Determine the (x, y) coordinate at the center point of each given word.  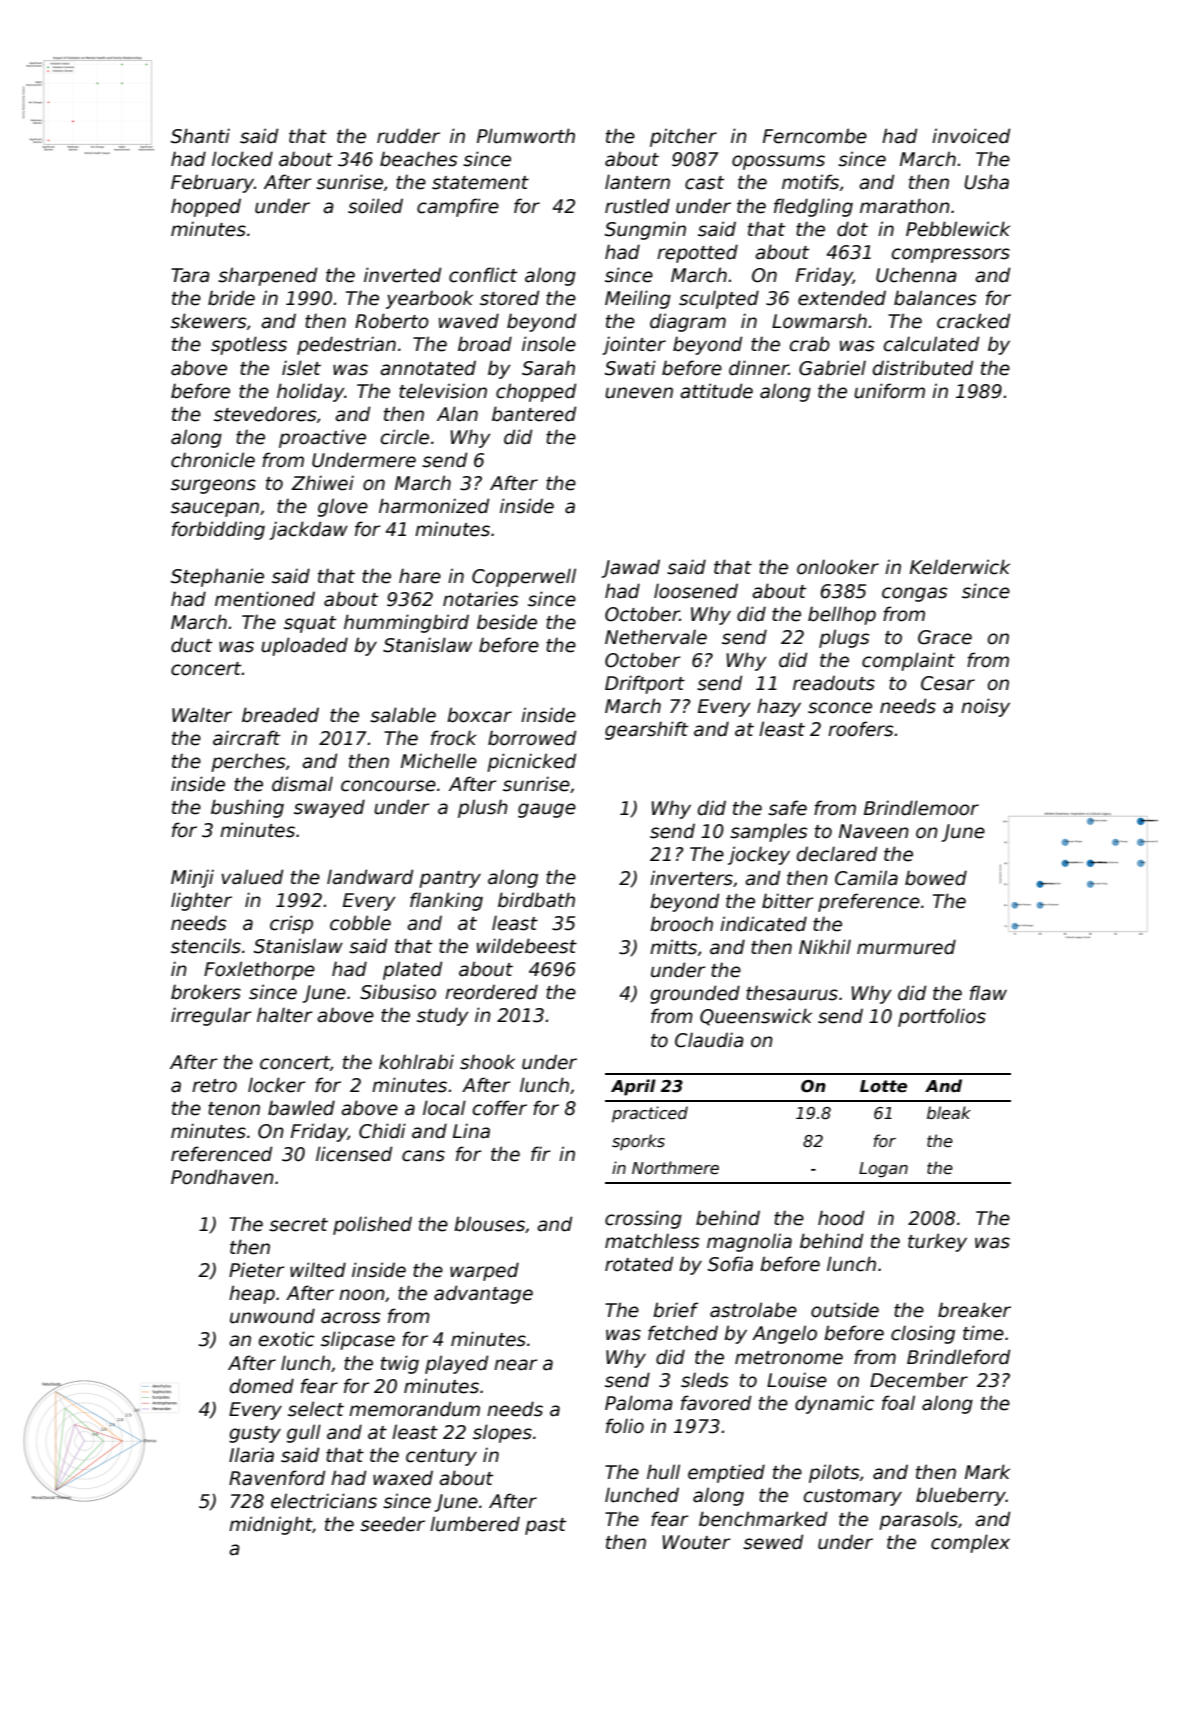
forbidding (218, 530)
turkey (937, 1242)
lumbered (475, 1524)
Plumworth (526, 136)
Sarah (548, 368)
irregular (211, 1016)
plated (412, 970)
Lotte (883, 1086)
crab (810, 344)
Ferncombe (815, 136)
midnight (270, 1525)
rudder (408, 136)
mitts (673, 947)
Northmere (675, 1168)
